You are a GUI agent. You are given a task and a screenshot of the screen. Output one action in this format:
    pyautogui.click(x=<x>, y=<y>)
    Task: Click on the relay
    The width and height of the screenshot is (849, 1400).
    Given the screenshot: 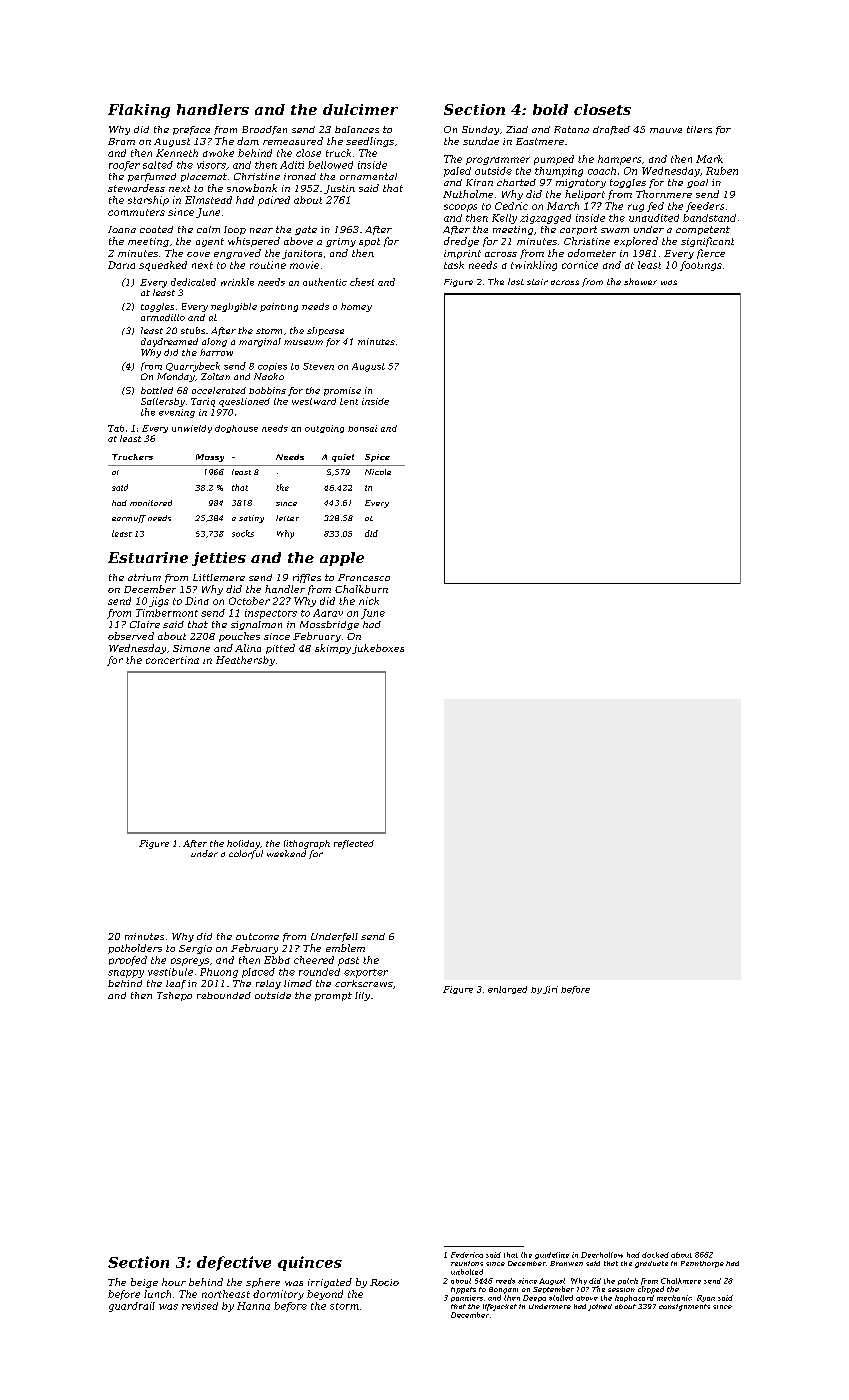 What is the action you would take?
    pyautogui.click(x=268, y=984)
